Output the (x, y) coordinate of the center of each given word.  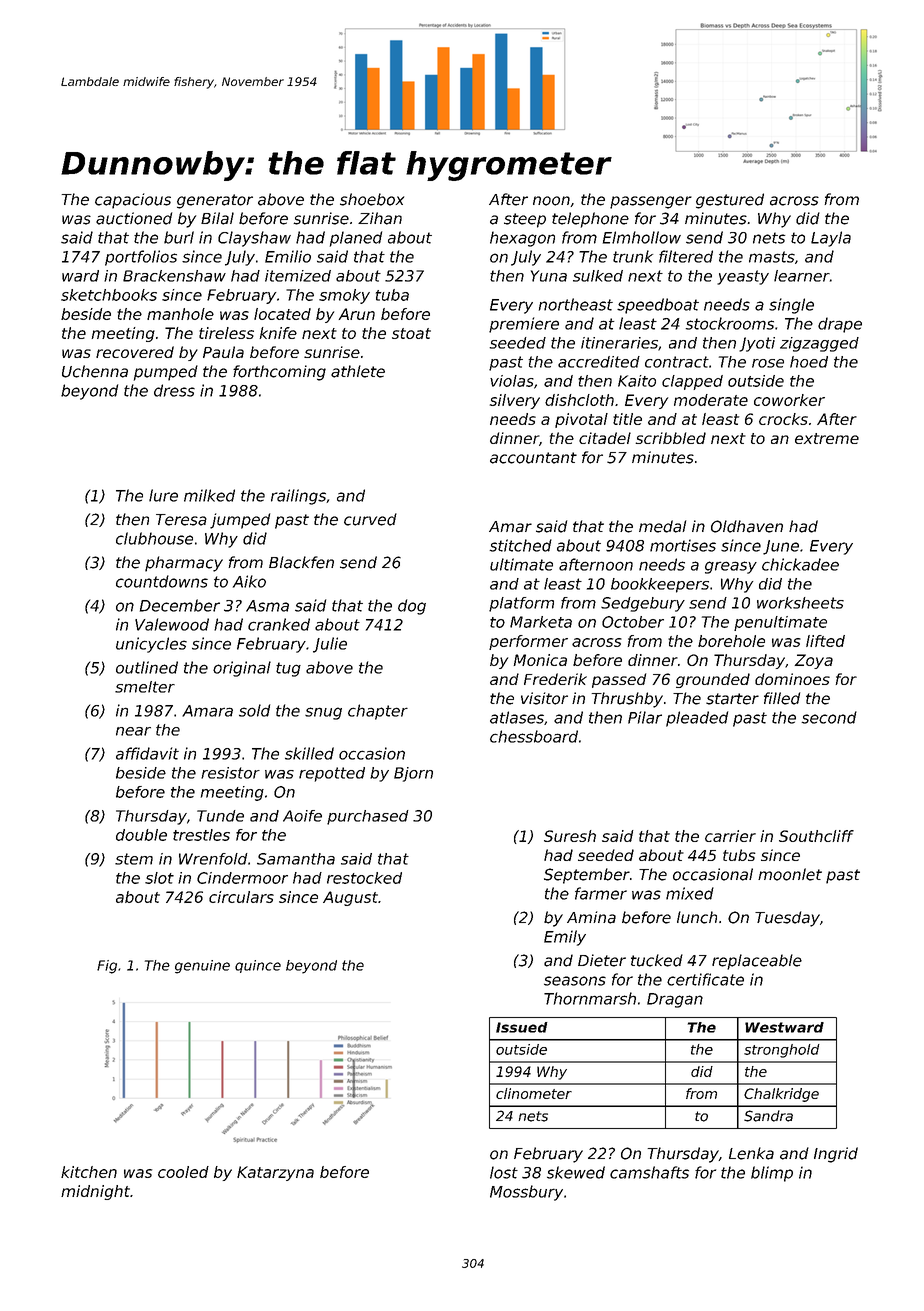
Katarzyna (275, 1173)
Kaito (637, 381)
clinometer (534, 1093)
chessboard (534, 736)
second (829, 717)
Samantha (296, 859)
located (282, 314)
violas (512, 381)
